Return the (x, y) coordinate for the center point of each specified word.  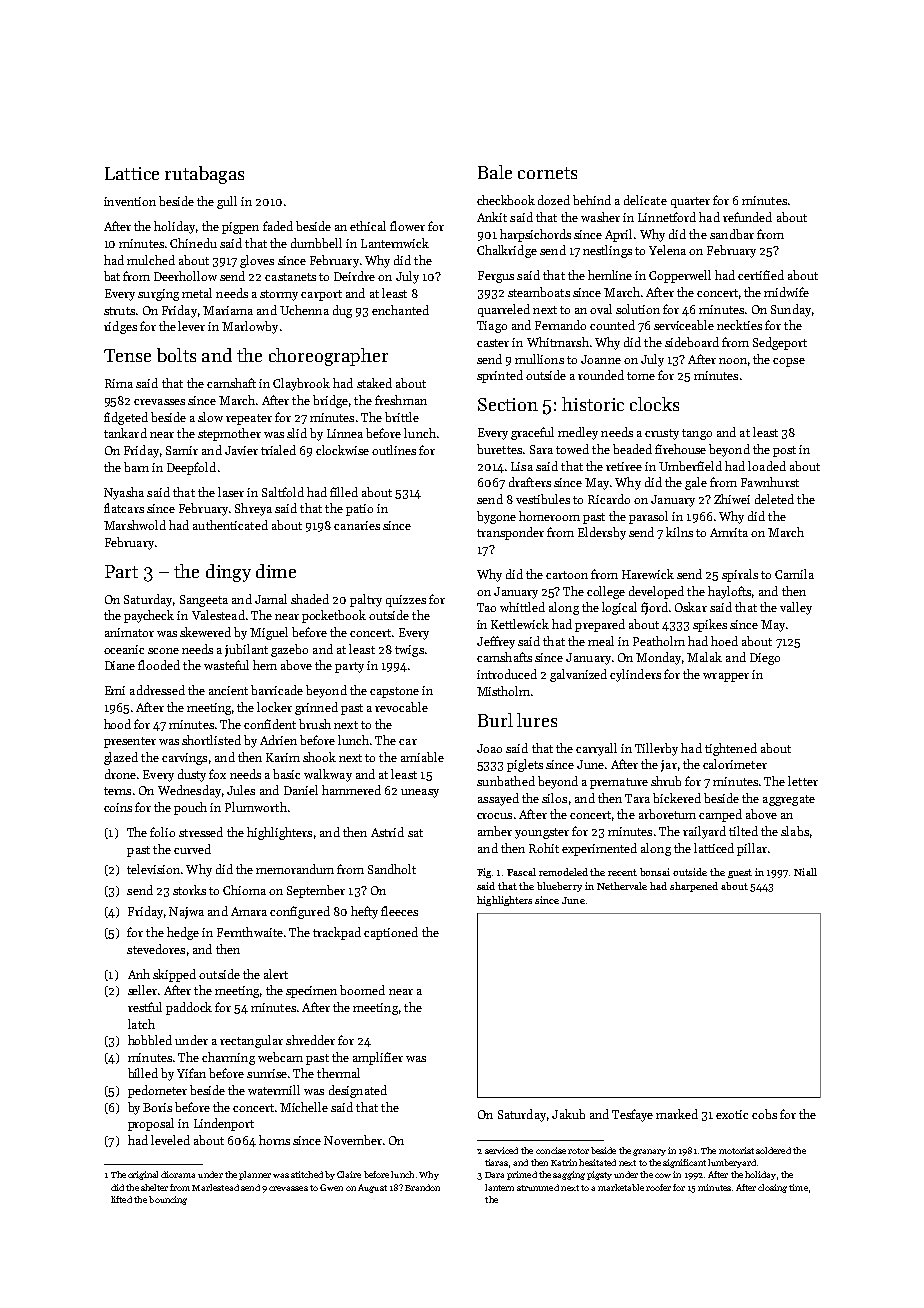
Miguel (269, 633)
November (353, 1140)
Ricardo (609, 499)
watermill (274, 1090)
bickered (677, 798)
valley (796, 608)
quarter (690, 202)
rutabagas (204, 175)
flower (407, 226)
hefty (364, 912)
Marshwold (135, 525)
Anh (139, 974)
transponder (510, 533)
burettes (499, 449)
